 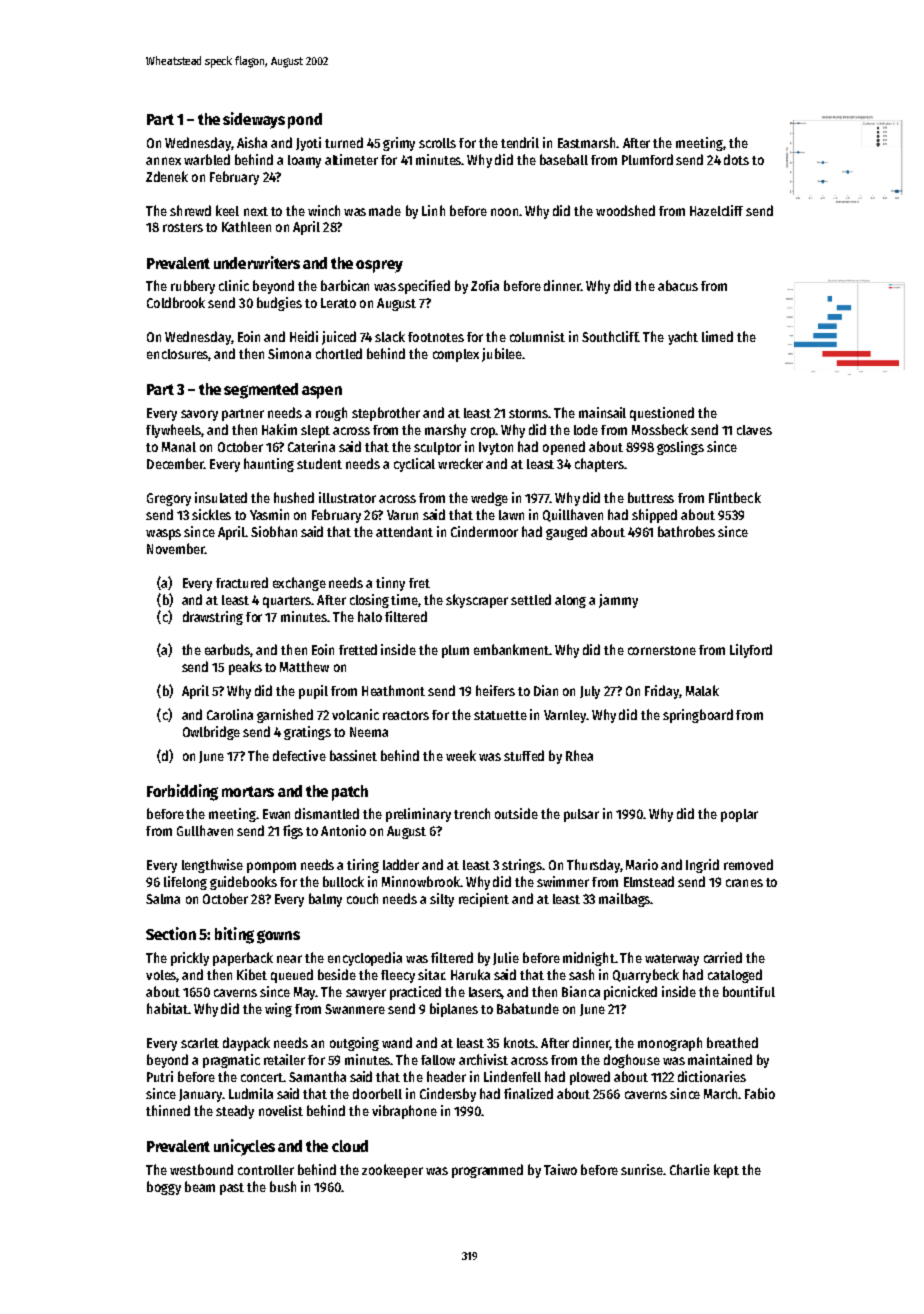 I want to click on prickly, so click(x=190, y=959).
